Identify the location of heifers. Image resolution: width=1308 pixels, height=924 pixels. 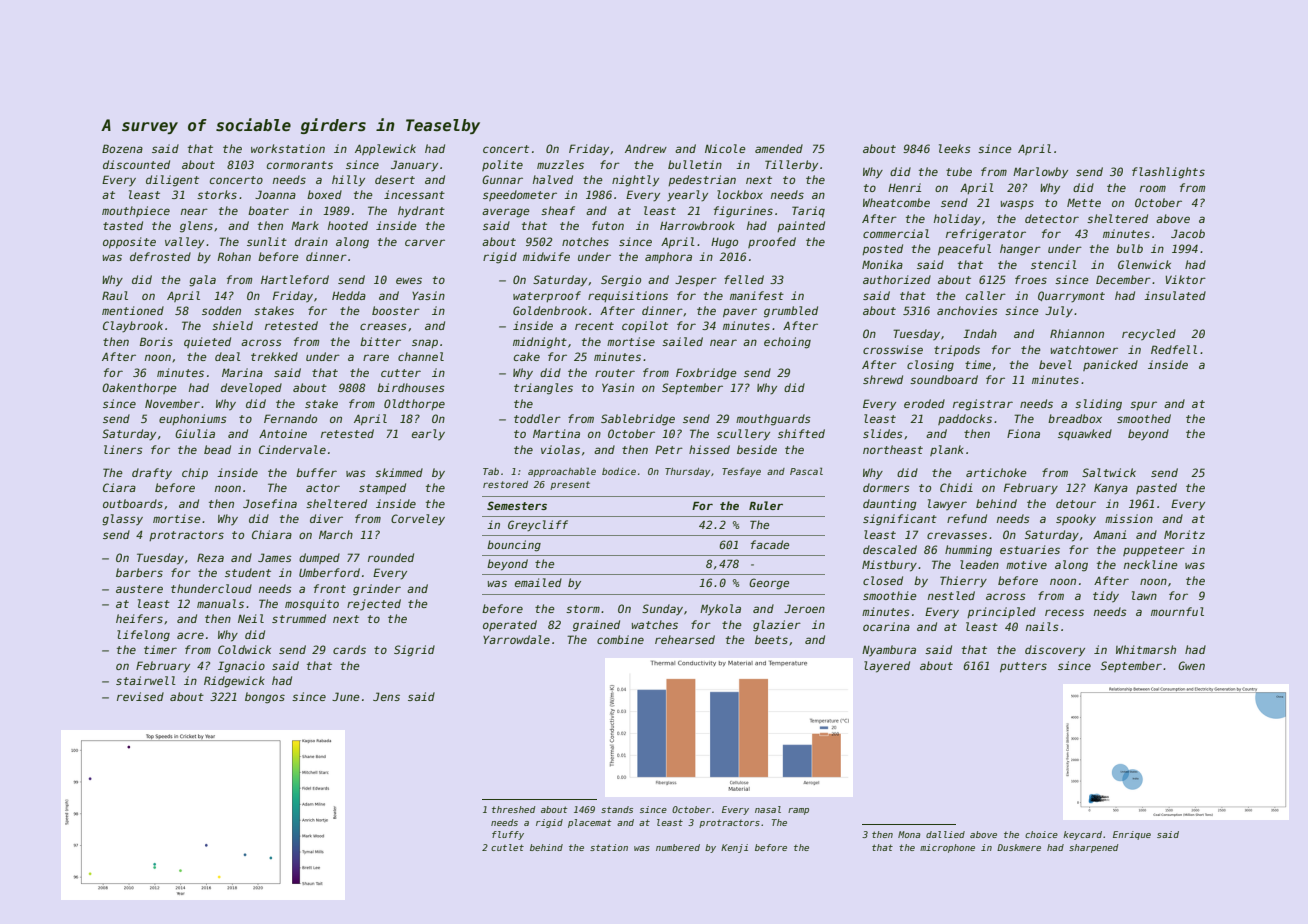
(139, 618).
